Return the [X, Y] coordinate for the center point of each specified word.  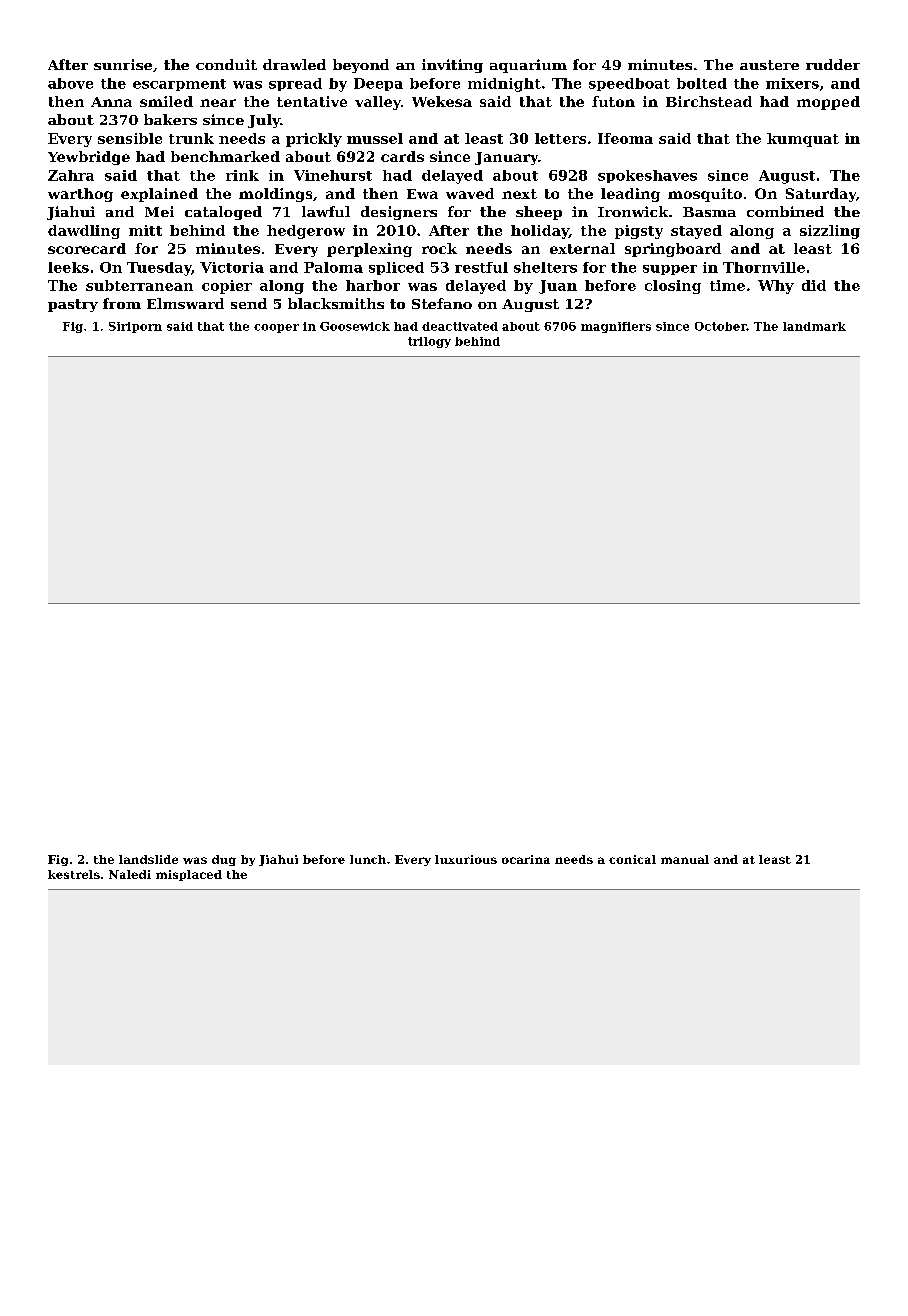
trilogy [429, 342]
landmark [814, 326]
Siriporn [135, 327]
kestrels [74, 874]
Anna [111, 102]
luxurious [466, 859]
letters [560, 138]
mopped [828, 103]
